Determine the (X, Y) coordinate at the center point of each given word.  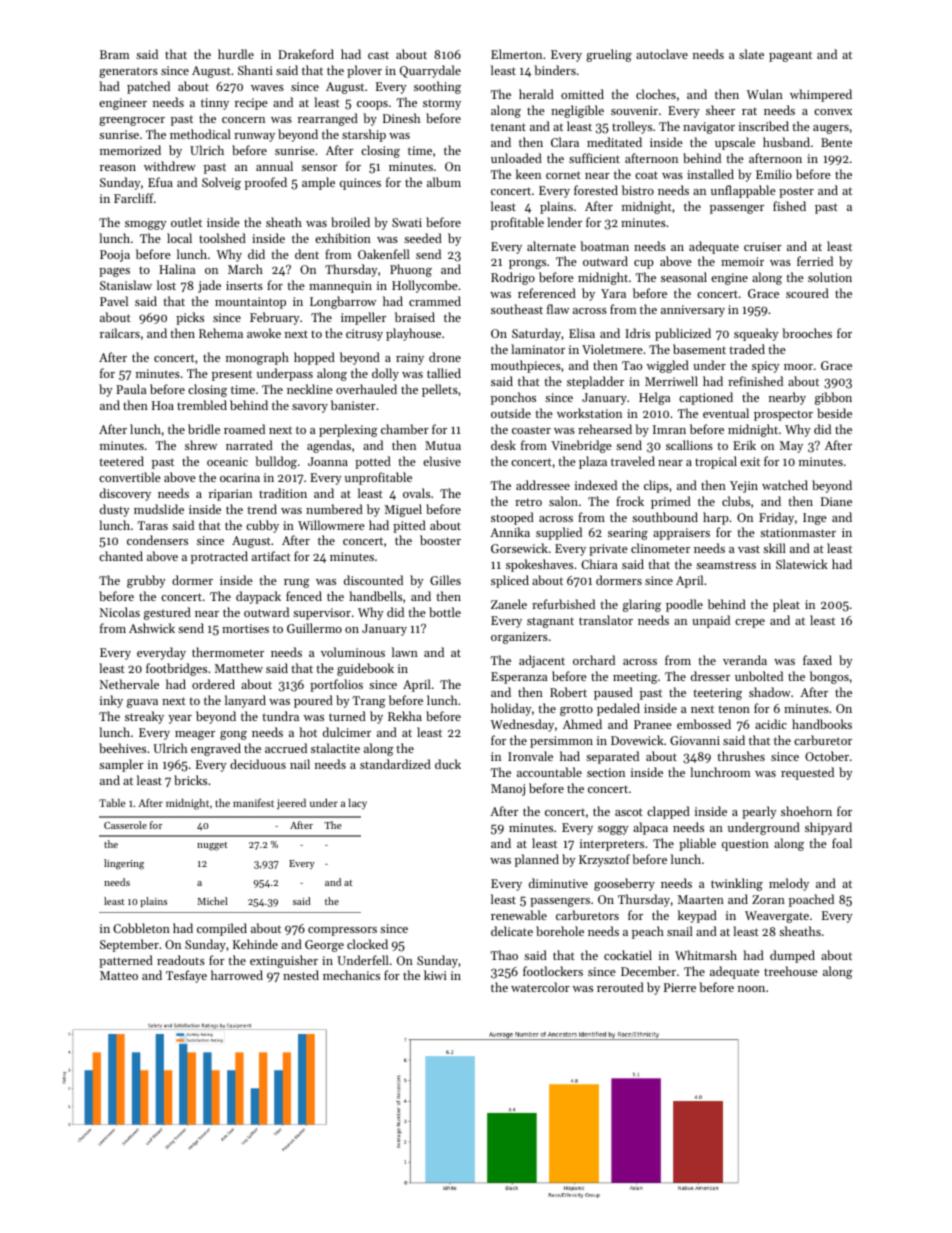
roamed (244, 429)
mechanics (351, 975)
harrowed (237, 975)
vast (749, 549)
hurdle (236, 54)
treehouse (791, 971)
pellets (440, 390)
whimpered (821, 95)
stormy (442, 104)
